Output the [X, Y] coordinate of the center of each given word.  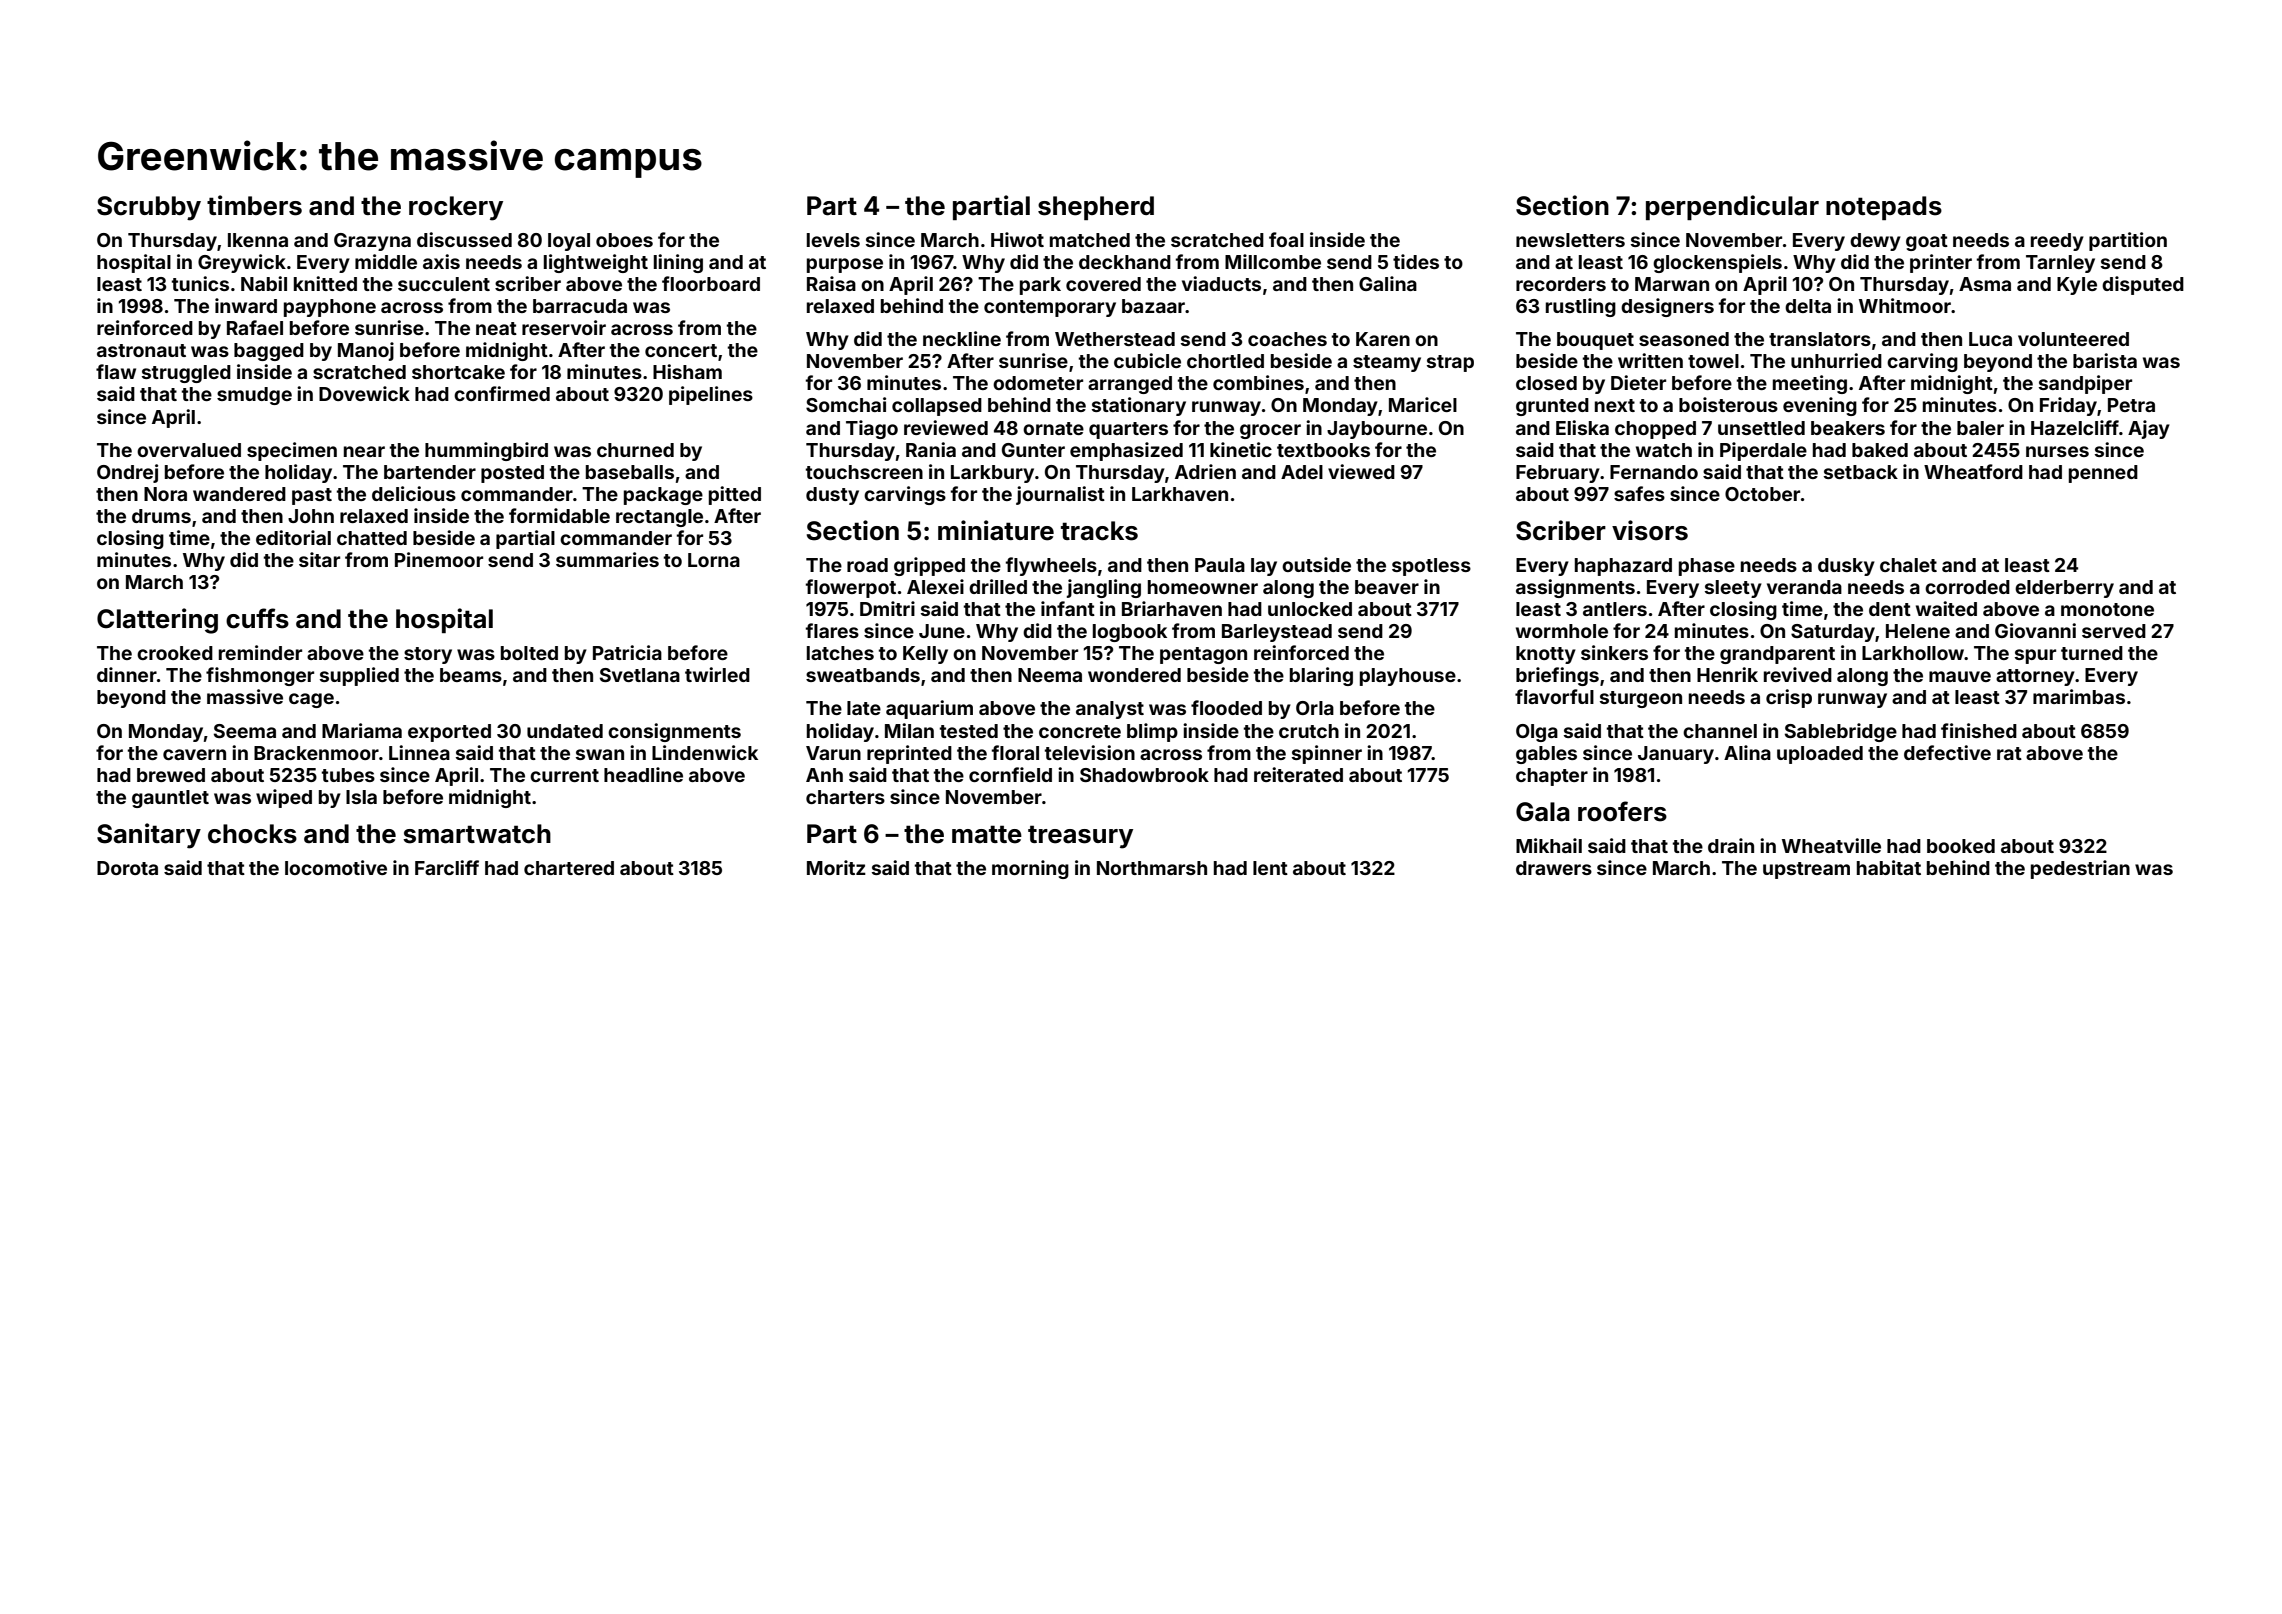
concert [681, 350]
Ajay [2149, 429]
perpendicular [1732, 207]
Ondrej [127, 473]
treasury [1080, 837]
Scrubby [149, 208]
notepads [1884, 208]
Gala [1543, 812]
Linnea [419, 752]
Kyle [2077, 286]
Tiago [872, 429]
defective [1947, 752]
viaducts [1221, 283]
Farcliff [447, 867]
